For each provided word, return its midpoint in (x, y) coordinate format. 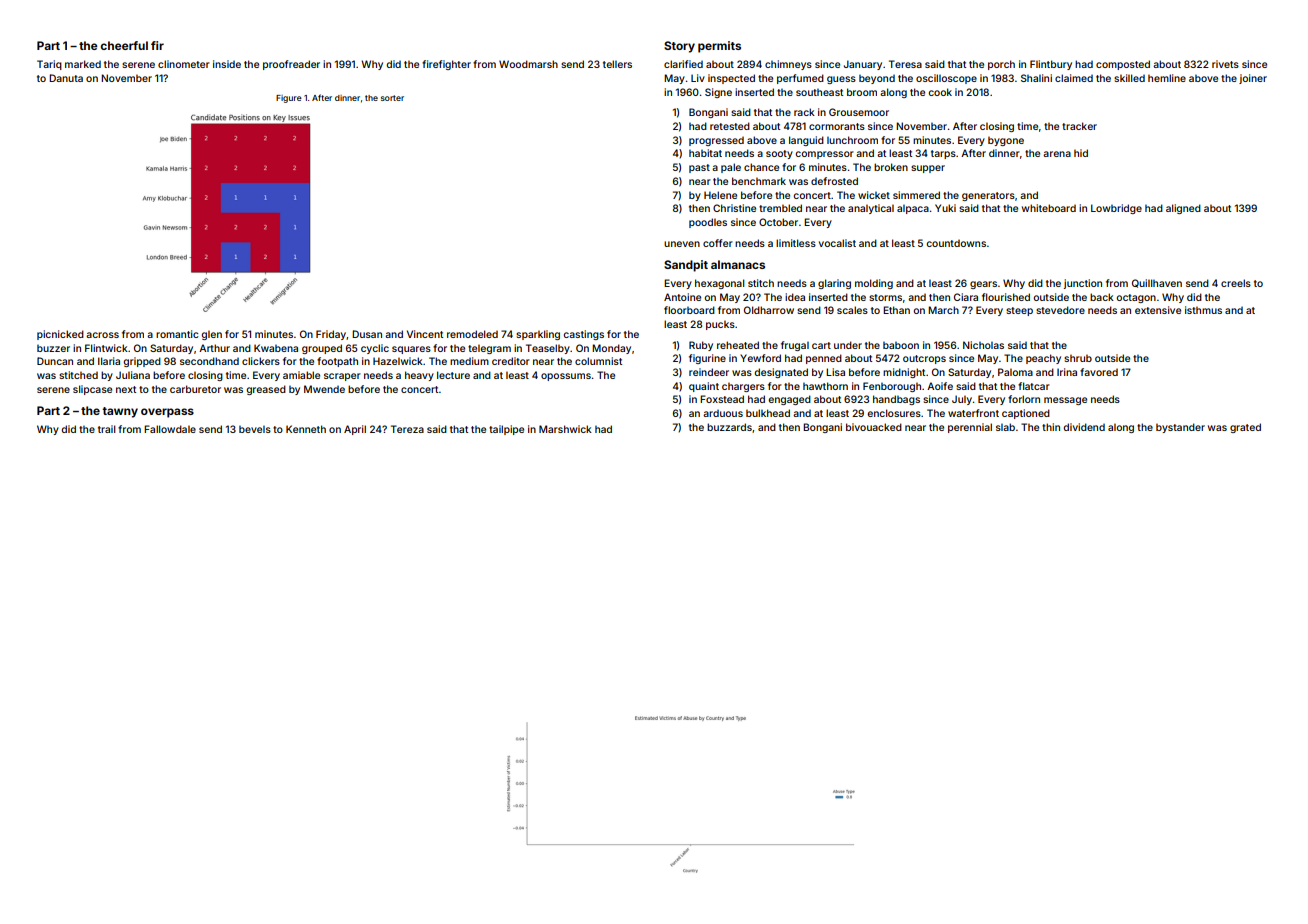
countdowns (956, 243)
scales (852, 310)
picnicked (60, 335)
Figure (289, 99)
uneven (682, 244)
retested (730, 126)
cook (940, 92)
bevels (255, 429)
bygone (1006, 141)
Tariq (49, 65)
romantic (177, 334)
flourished (1006, 297)
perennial (970, 428)
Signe (718, 93)
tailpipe (506, 430)
